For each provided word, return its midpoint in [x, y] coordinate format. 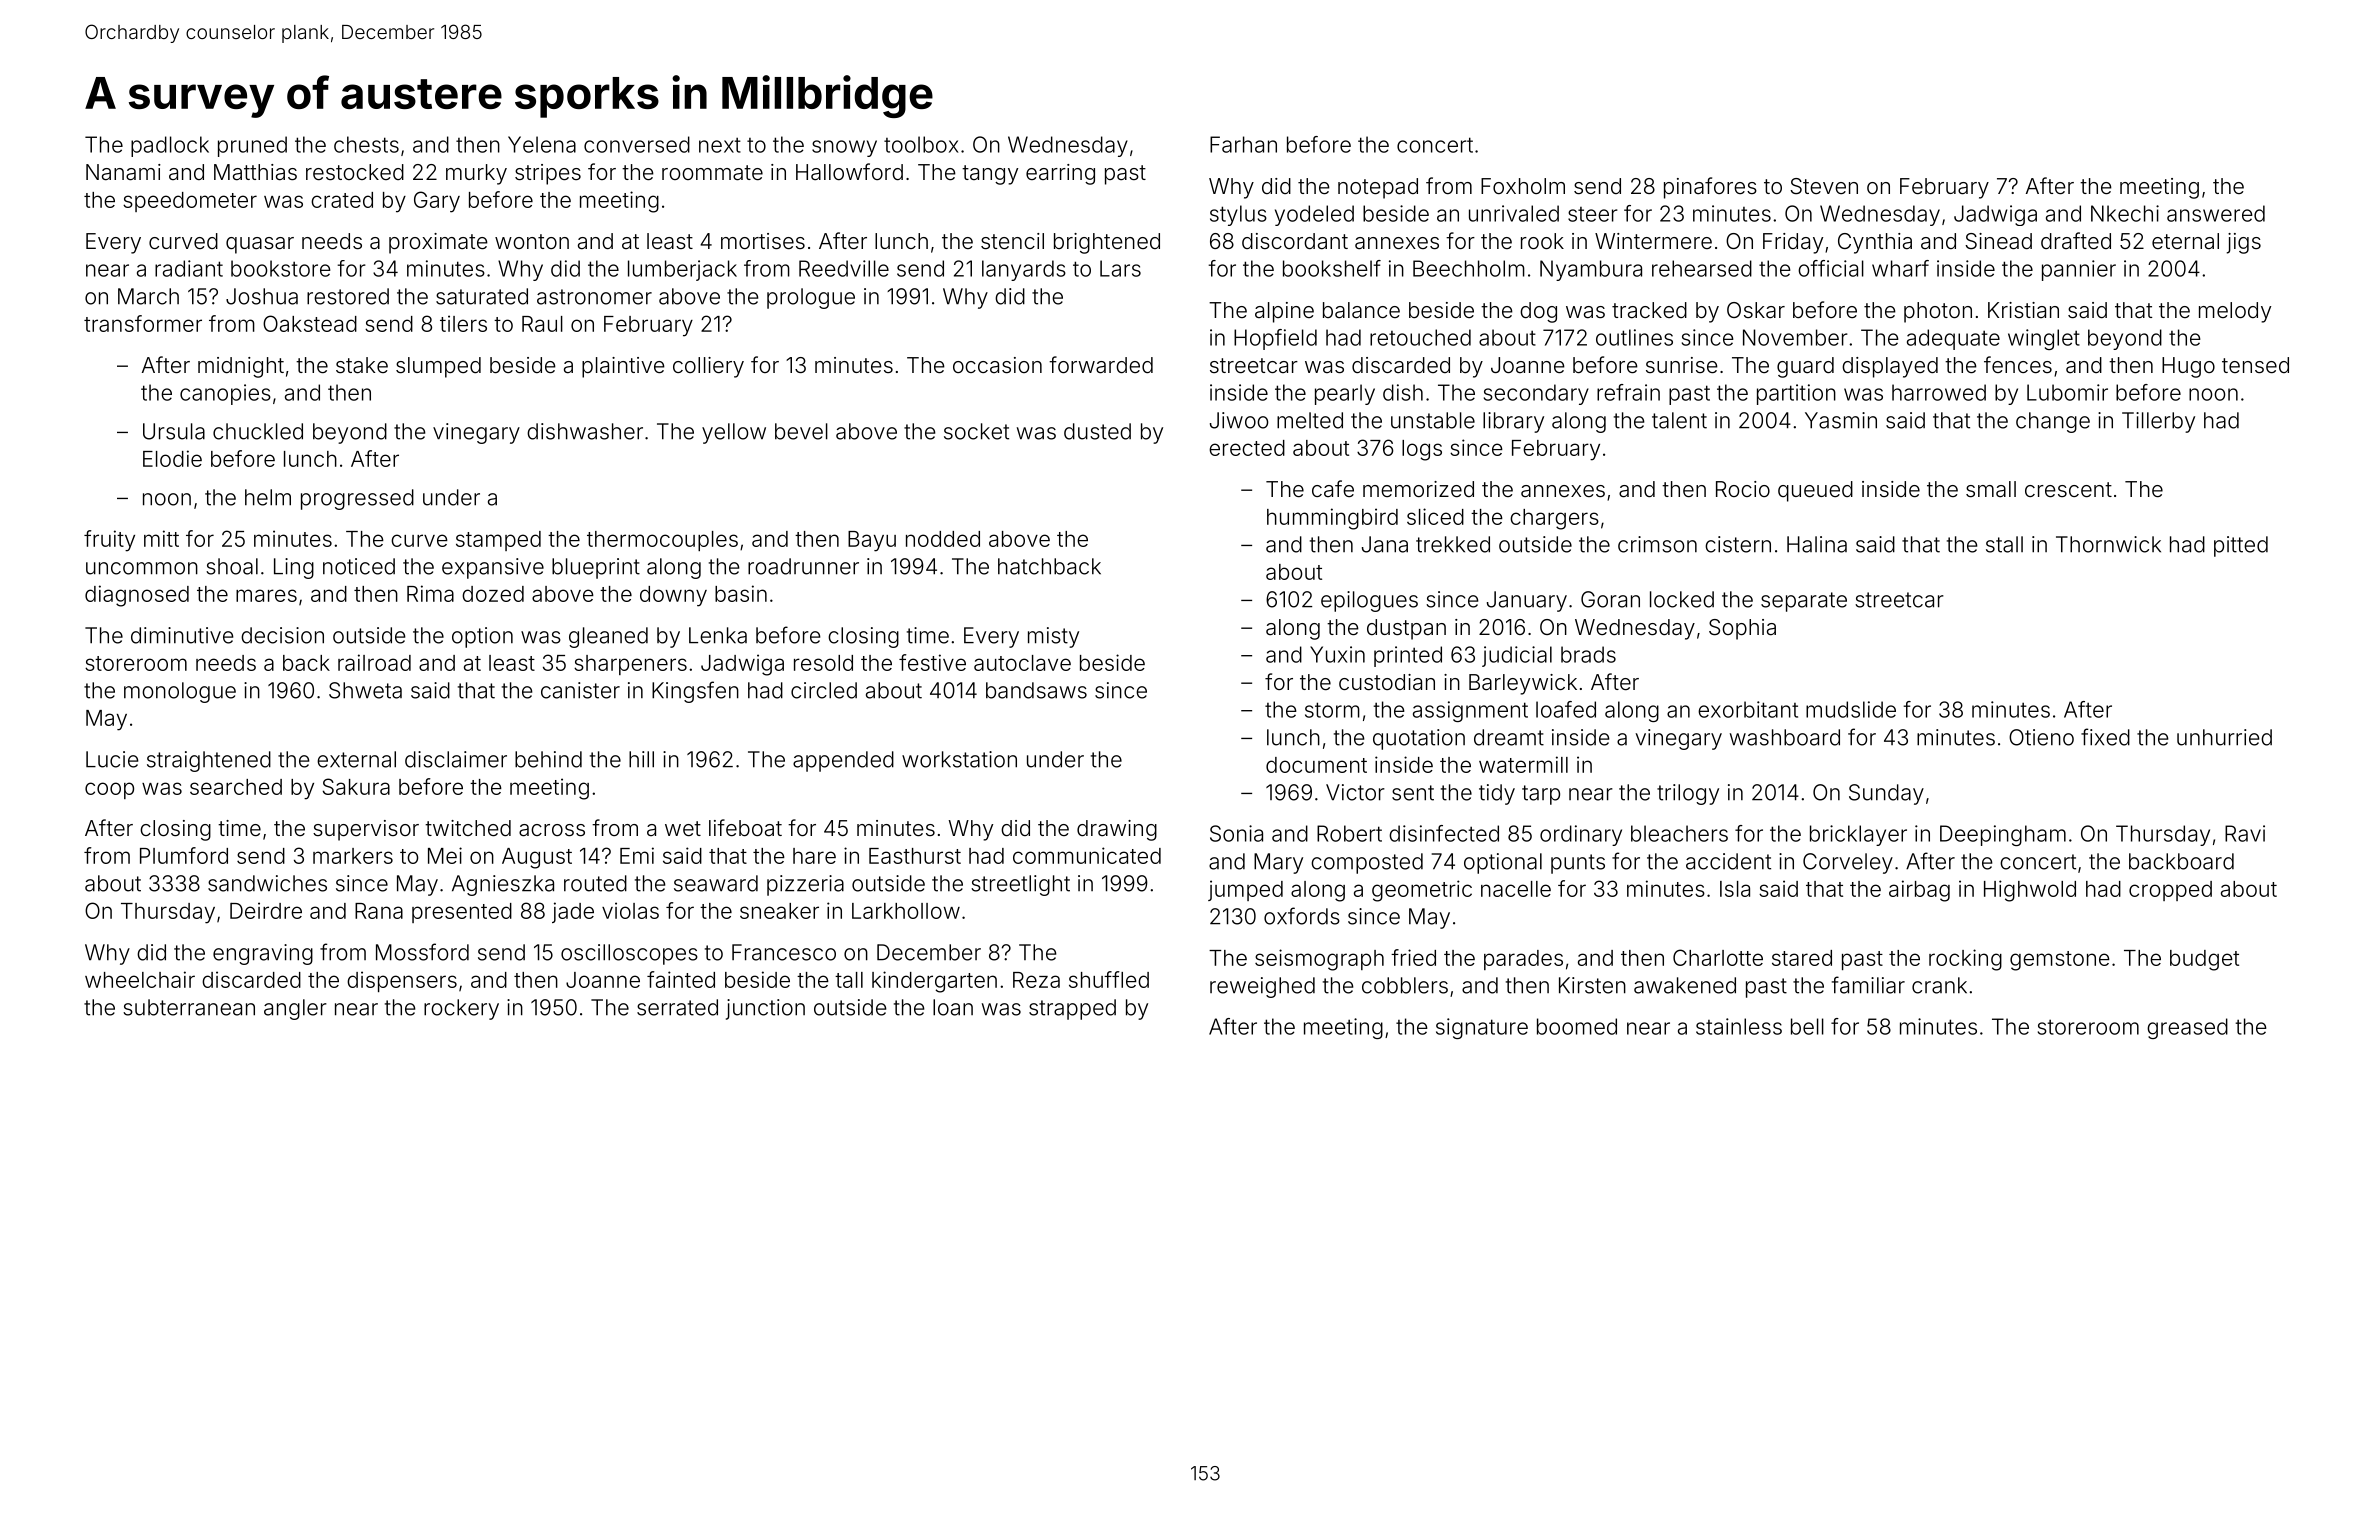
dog [1538, 312]
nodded [943, 539]
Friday [1793, 243]
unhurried [2224, 737]
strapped [1072, 1009]
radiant [189, 268]
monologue [180, 692]
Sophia [1742, 629]
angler [295, 1009]
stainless [1739, 1026]
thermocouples [662, 541]
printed [1408, 656]
